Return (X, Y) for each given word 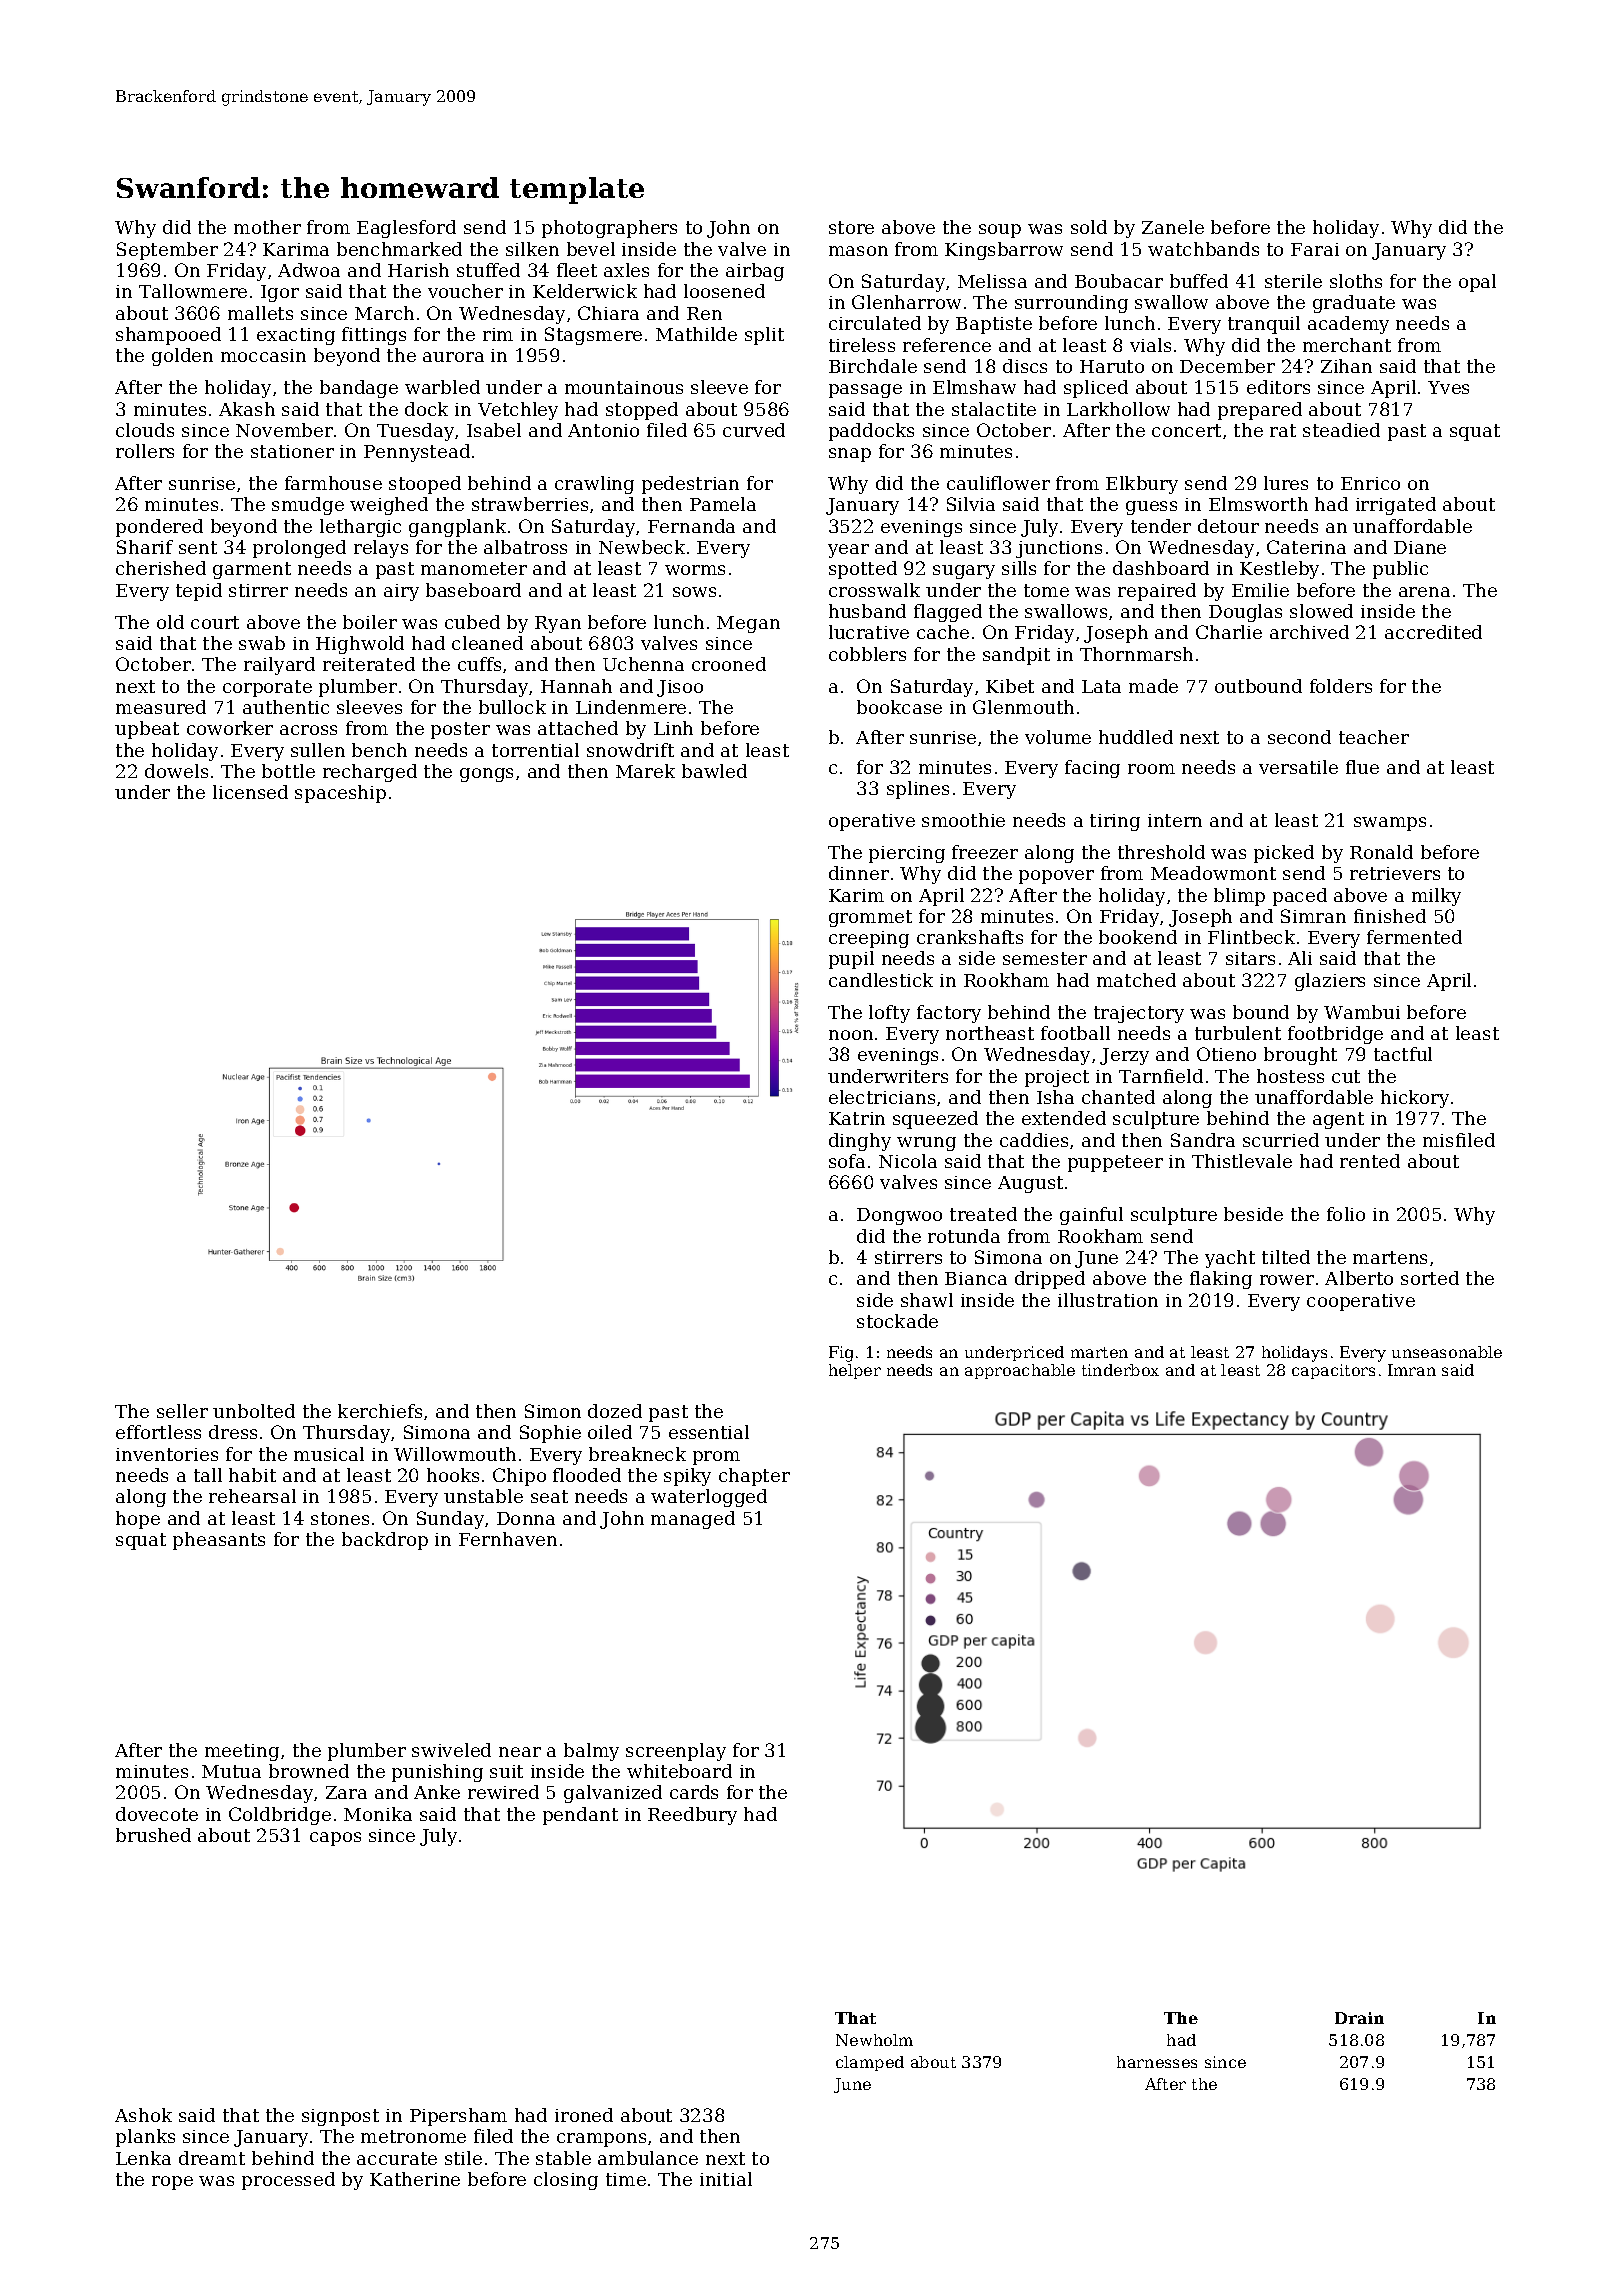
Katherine (415, 2179)
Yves (1448, 387)
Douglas (1245, 613)
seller (182, 1411)
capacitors (1333, 1371)
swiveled (451, 1750)
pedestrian (690, 485)
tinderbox (1120, 1370)
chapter (754, 1477)
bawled (714, 771)
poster (460, 730)
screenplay (676, 1752)
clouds (145, 430)
